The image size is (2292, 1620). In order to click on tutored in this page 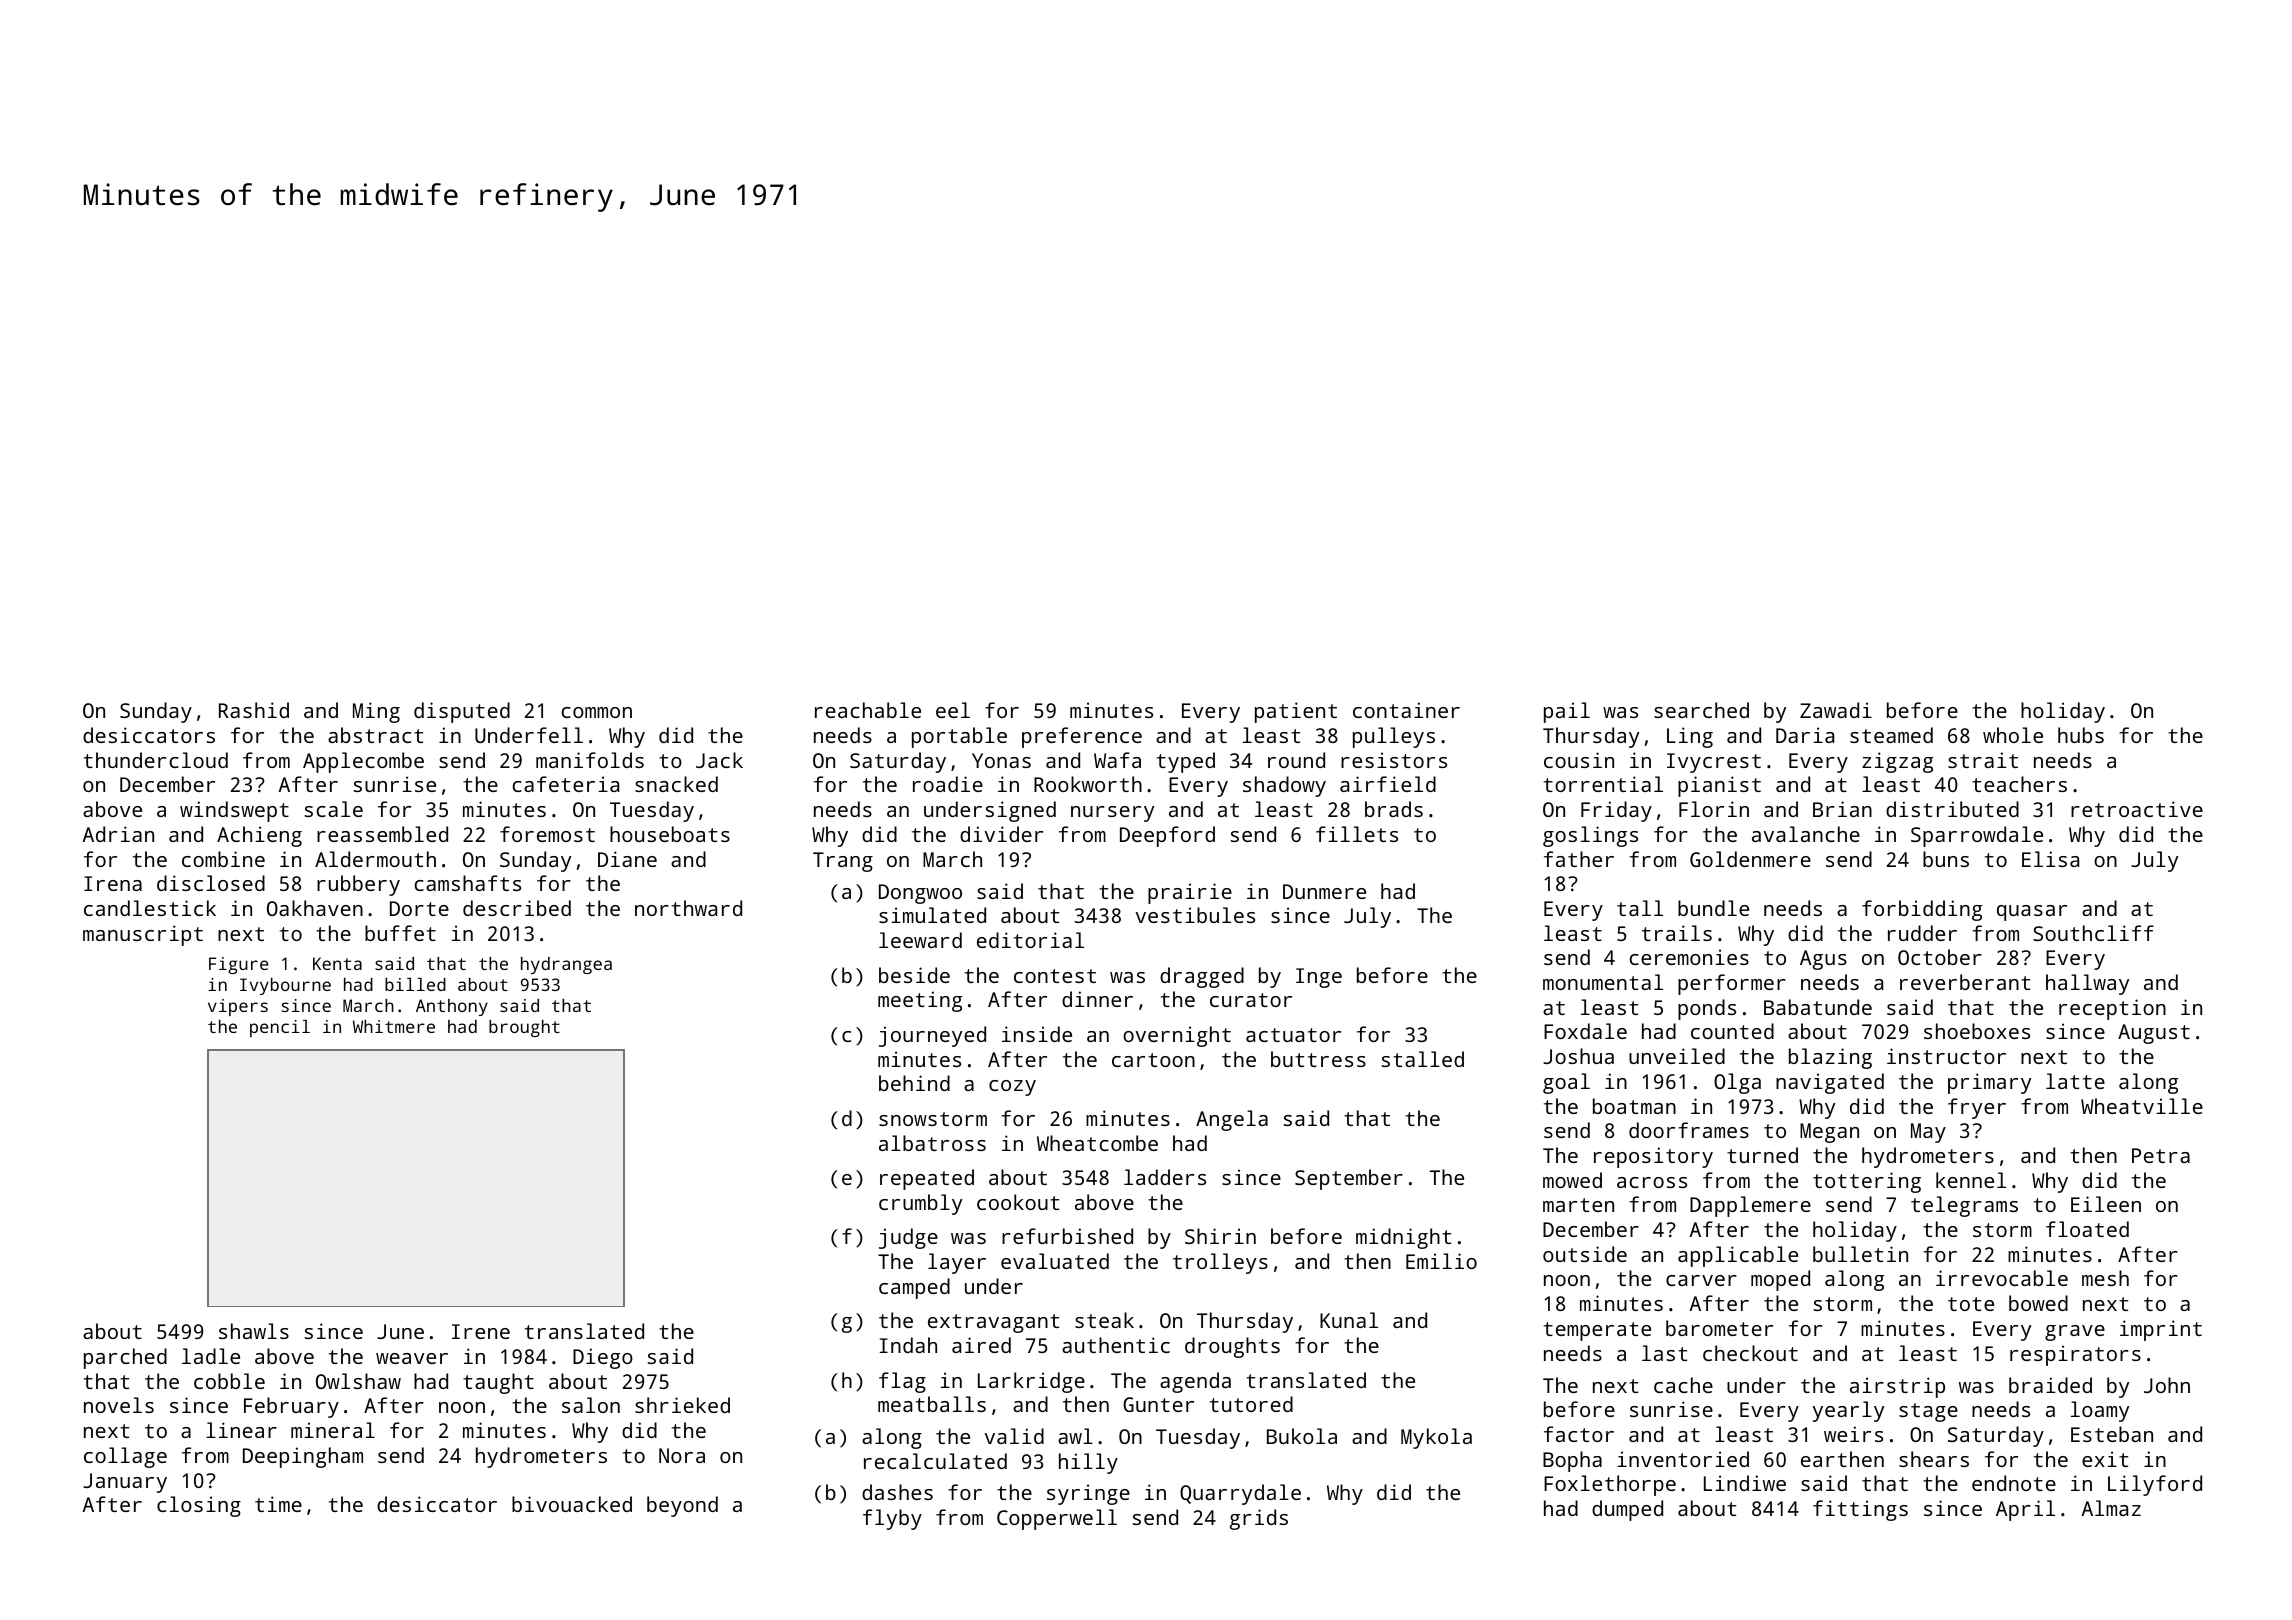, I will do `click(1251, 1404)`.
